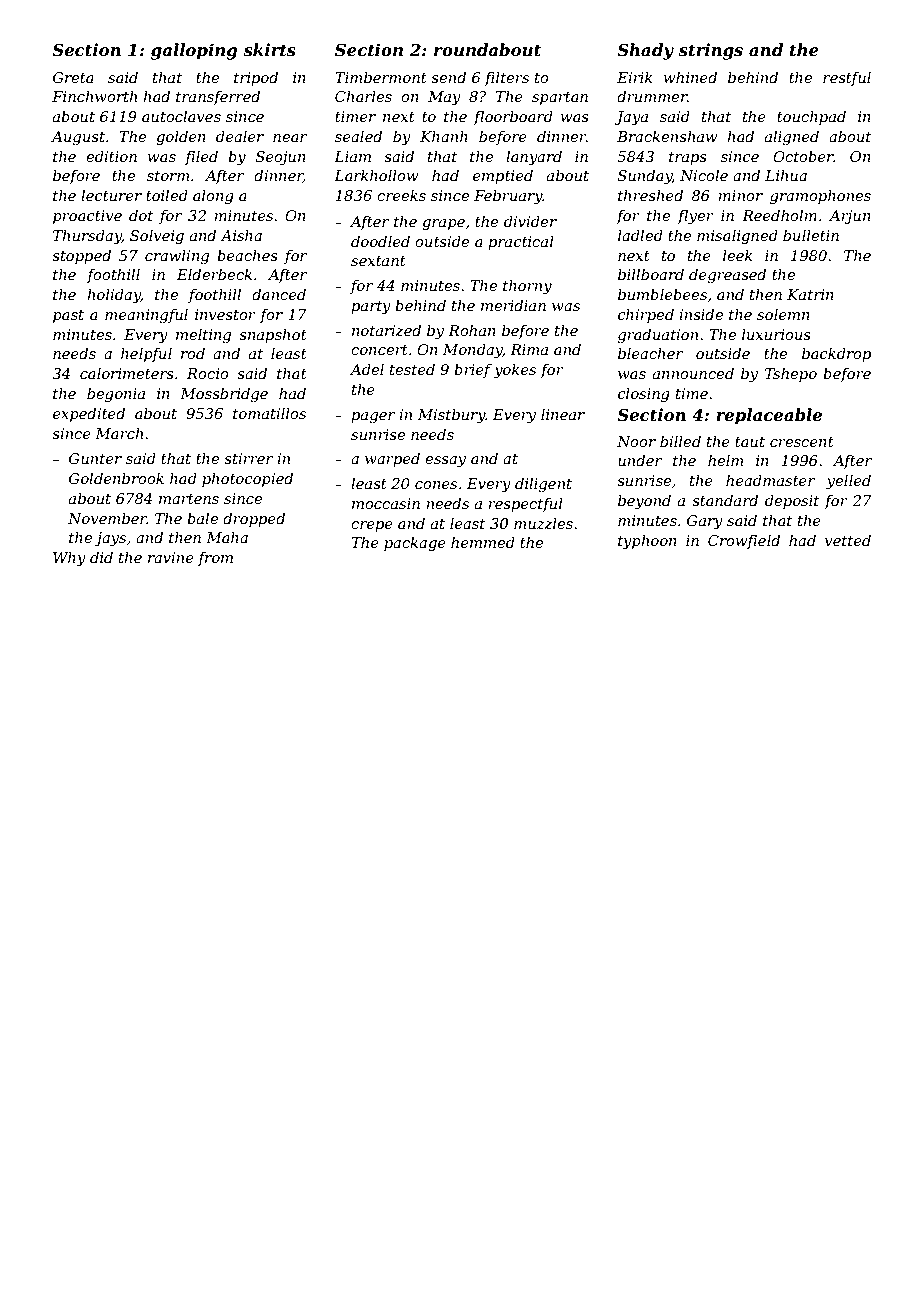 This screenshot has width=924, height=1308. I want to click on photocopied, so click(247, 480).
